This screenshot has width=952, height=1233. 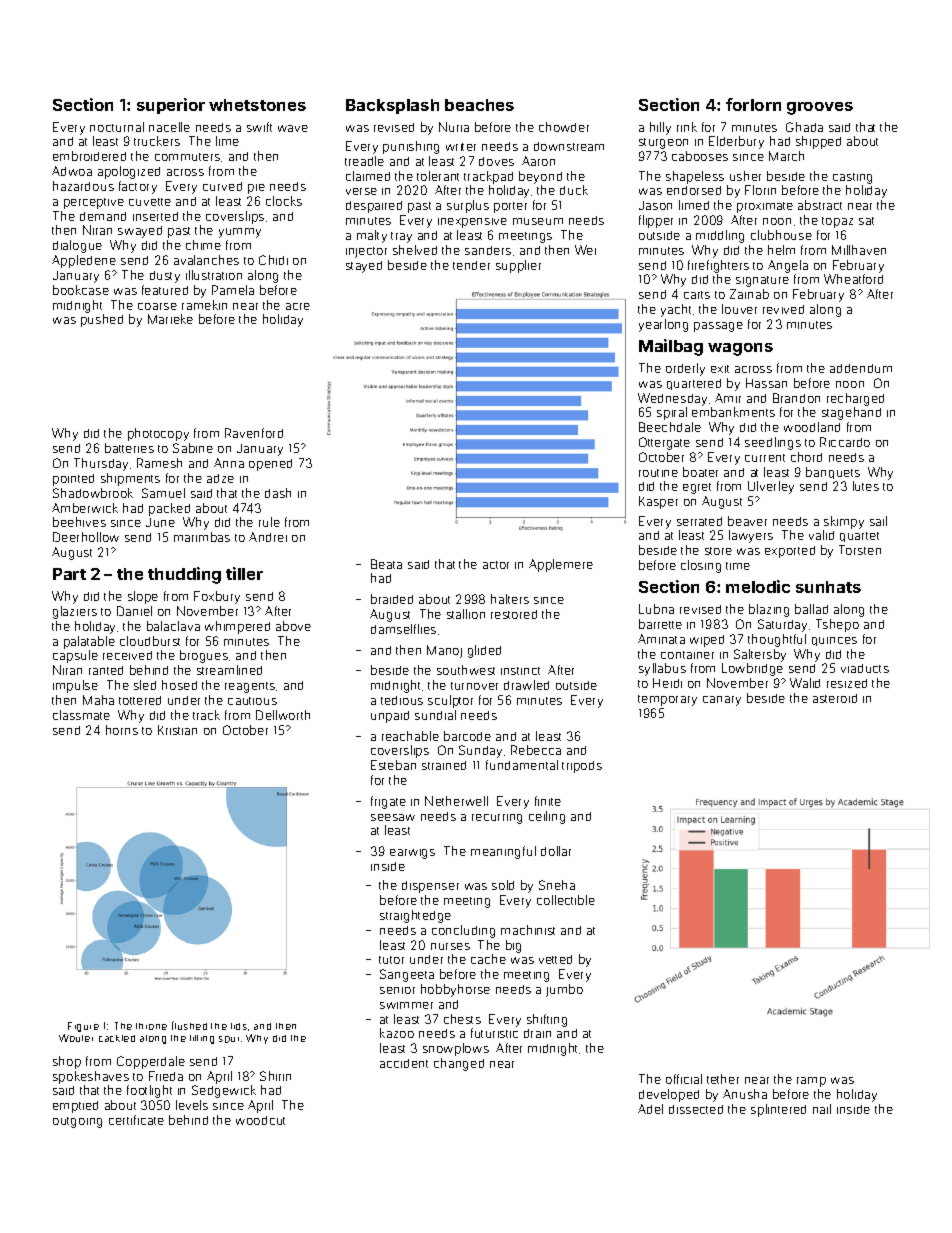 I want to click on Shirin, so click(x=275, y=1076).
